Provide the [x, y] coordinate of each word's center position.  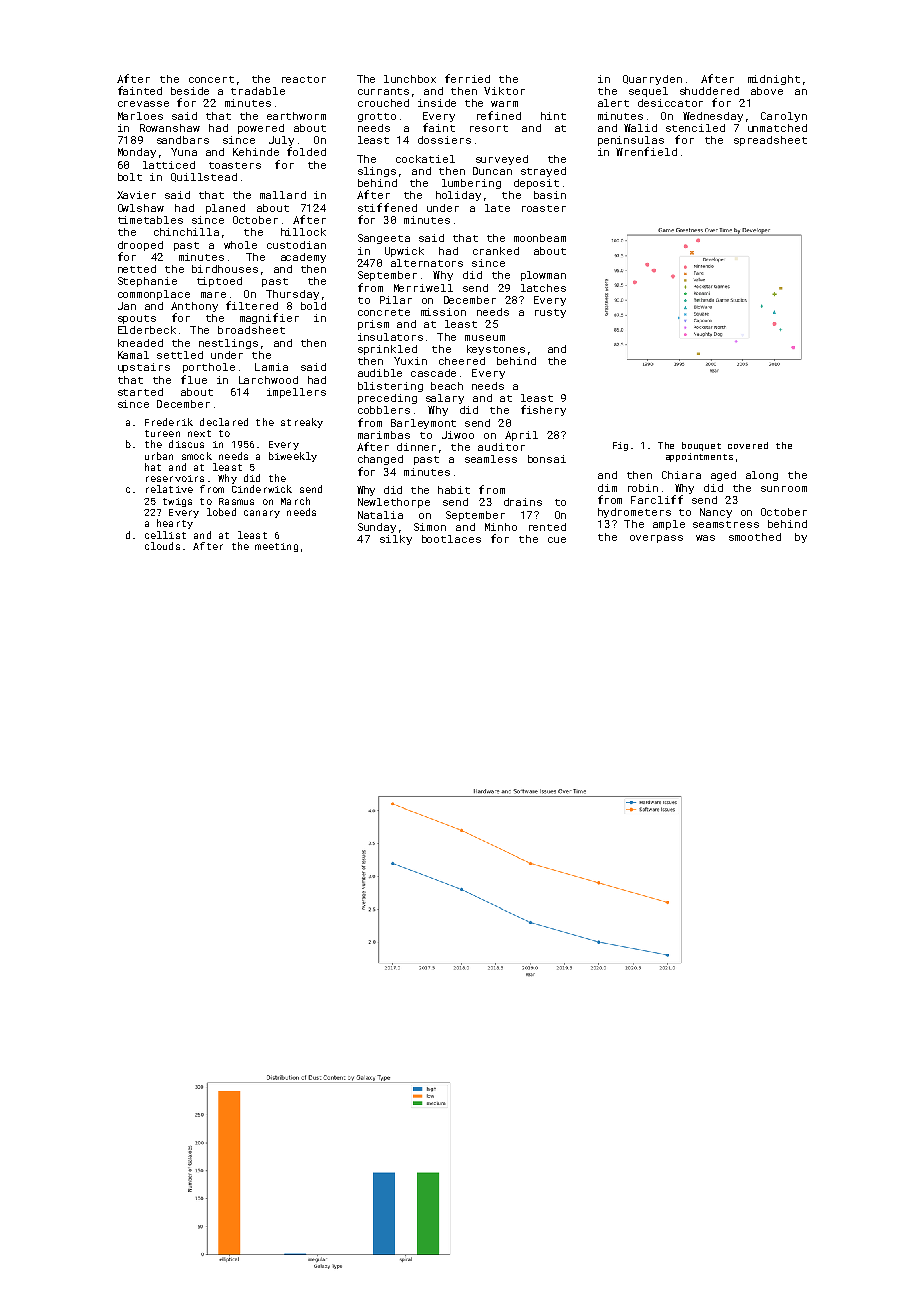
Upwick [404, 252]
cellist [165, 535]
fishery [543, 410]
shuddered [709, 91]
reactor [304, 79]
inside [437, 103]
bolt [130, 177]
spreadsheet [770, 141]
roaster [544, 208]
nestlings [228, 344]
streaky [302, 423]
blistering [390, 387]
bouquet [701, 446]
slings [377, 172]
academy [303, 258]
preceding [387, 399]
